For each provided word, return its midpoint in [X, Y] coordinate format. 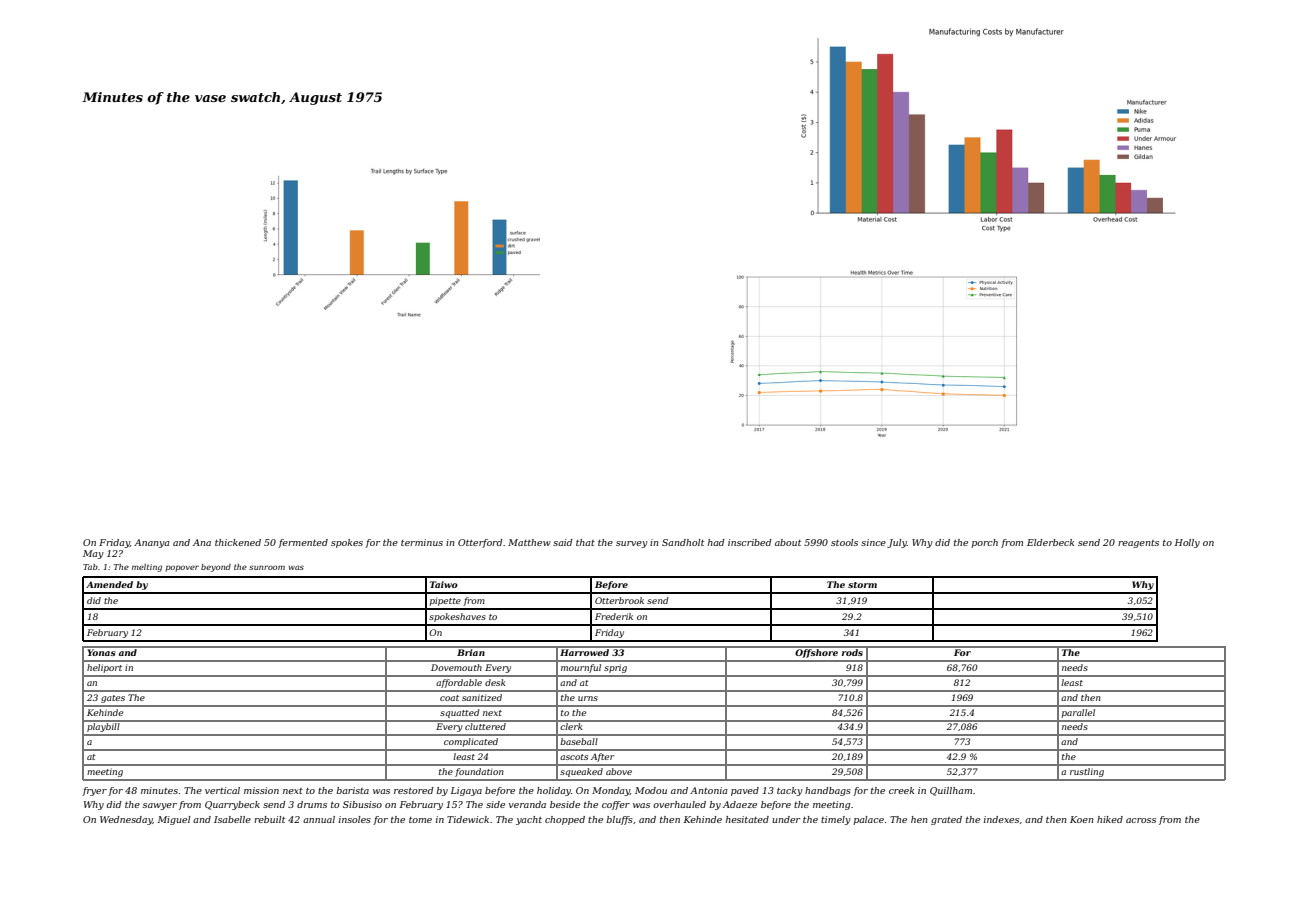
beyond [216, 568]
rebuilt [269, 819]
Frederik [614, 616]
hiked [1110, 819]
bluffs [619, 820]
